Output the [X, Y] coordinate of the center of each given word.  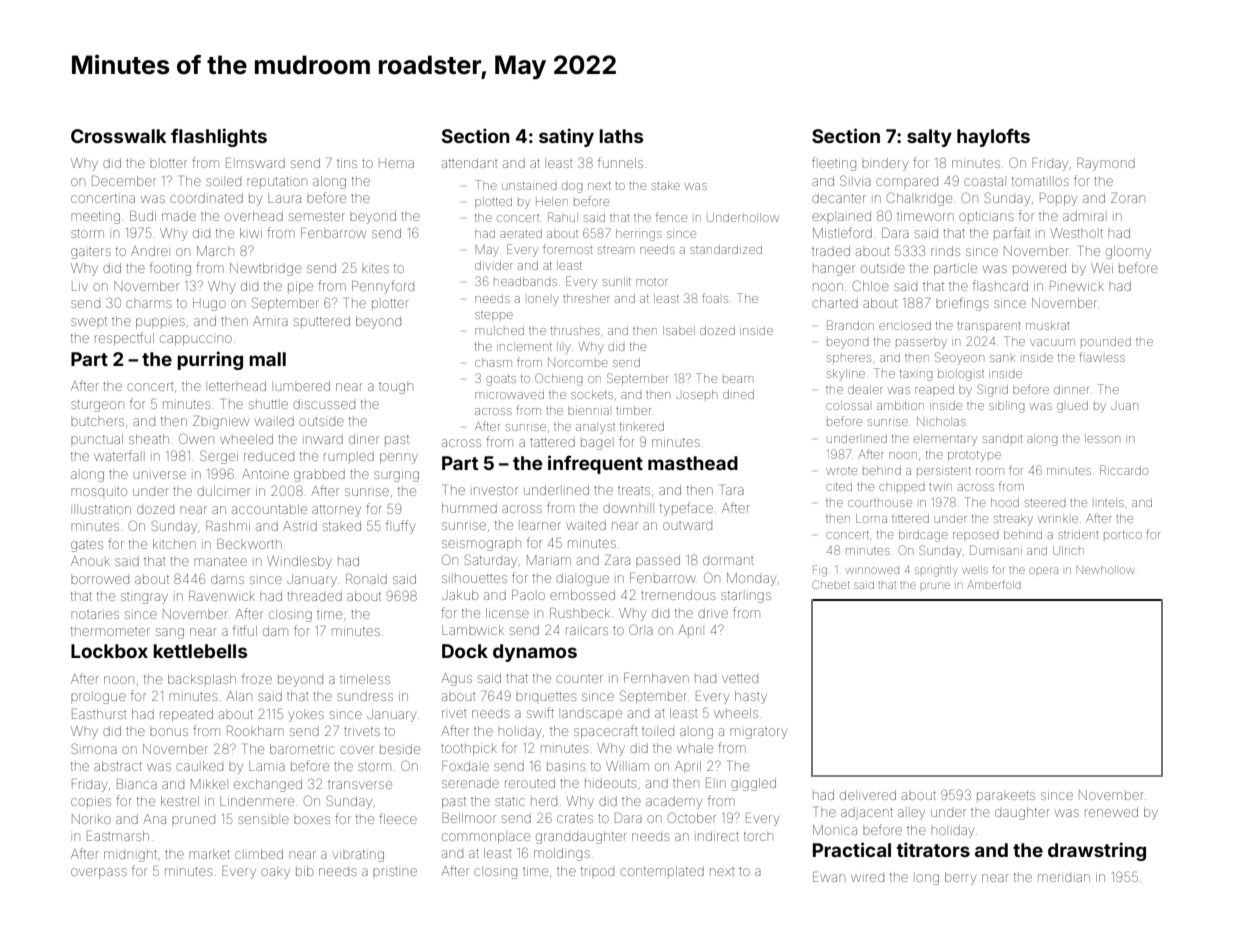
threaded [314, 596]
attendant [470, 163]
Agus [456, 679]
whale [695, 748]
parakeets [1006, 795]
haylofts [993, 137]
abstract [118, 766]
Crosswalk [118, 136]
